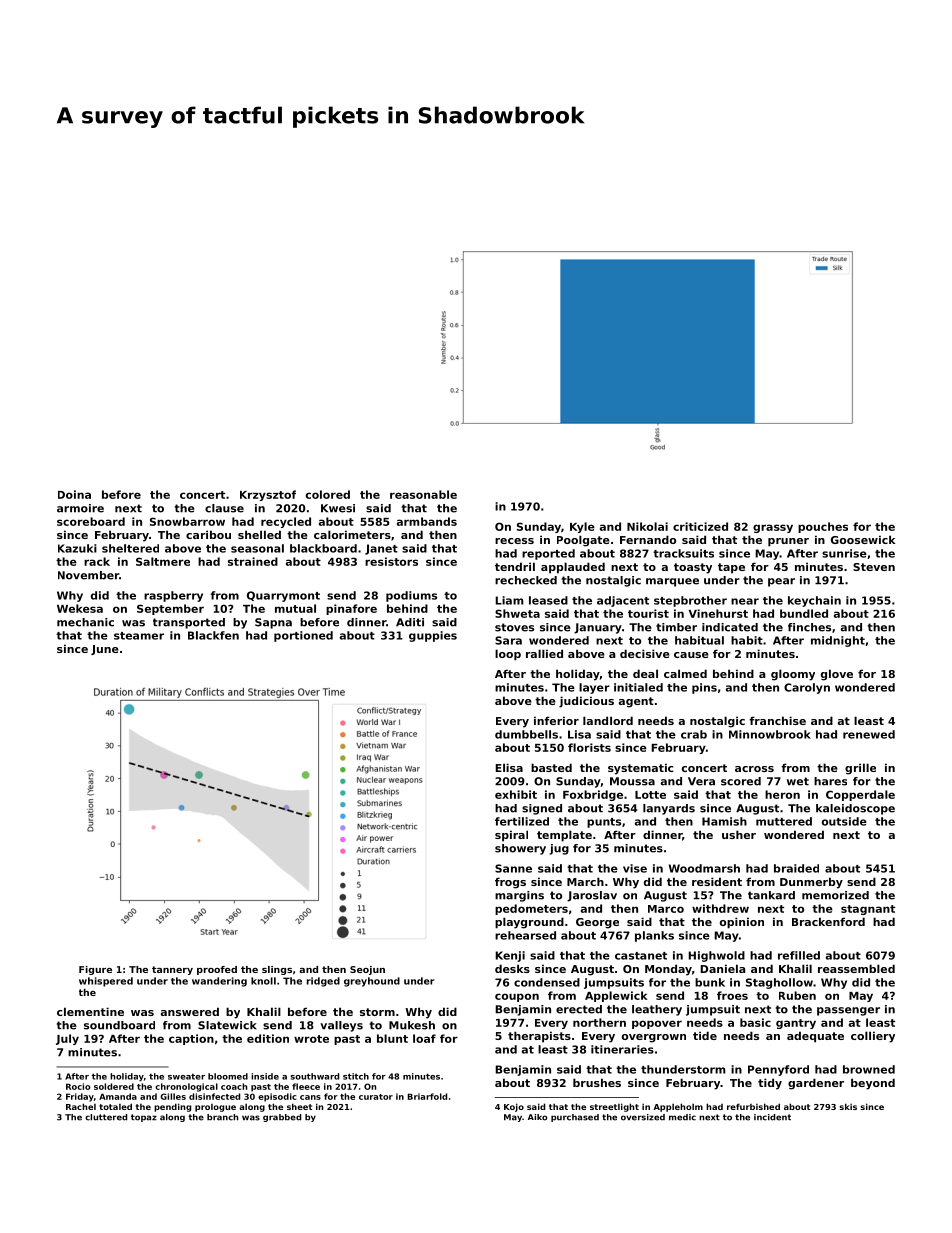 The image size is (952, 1233). I want to click on pear, so click(781, 582).
